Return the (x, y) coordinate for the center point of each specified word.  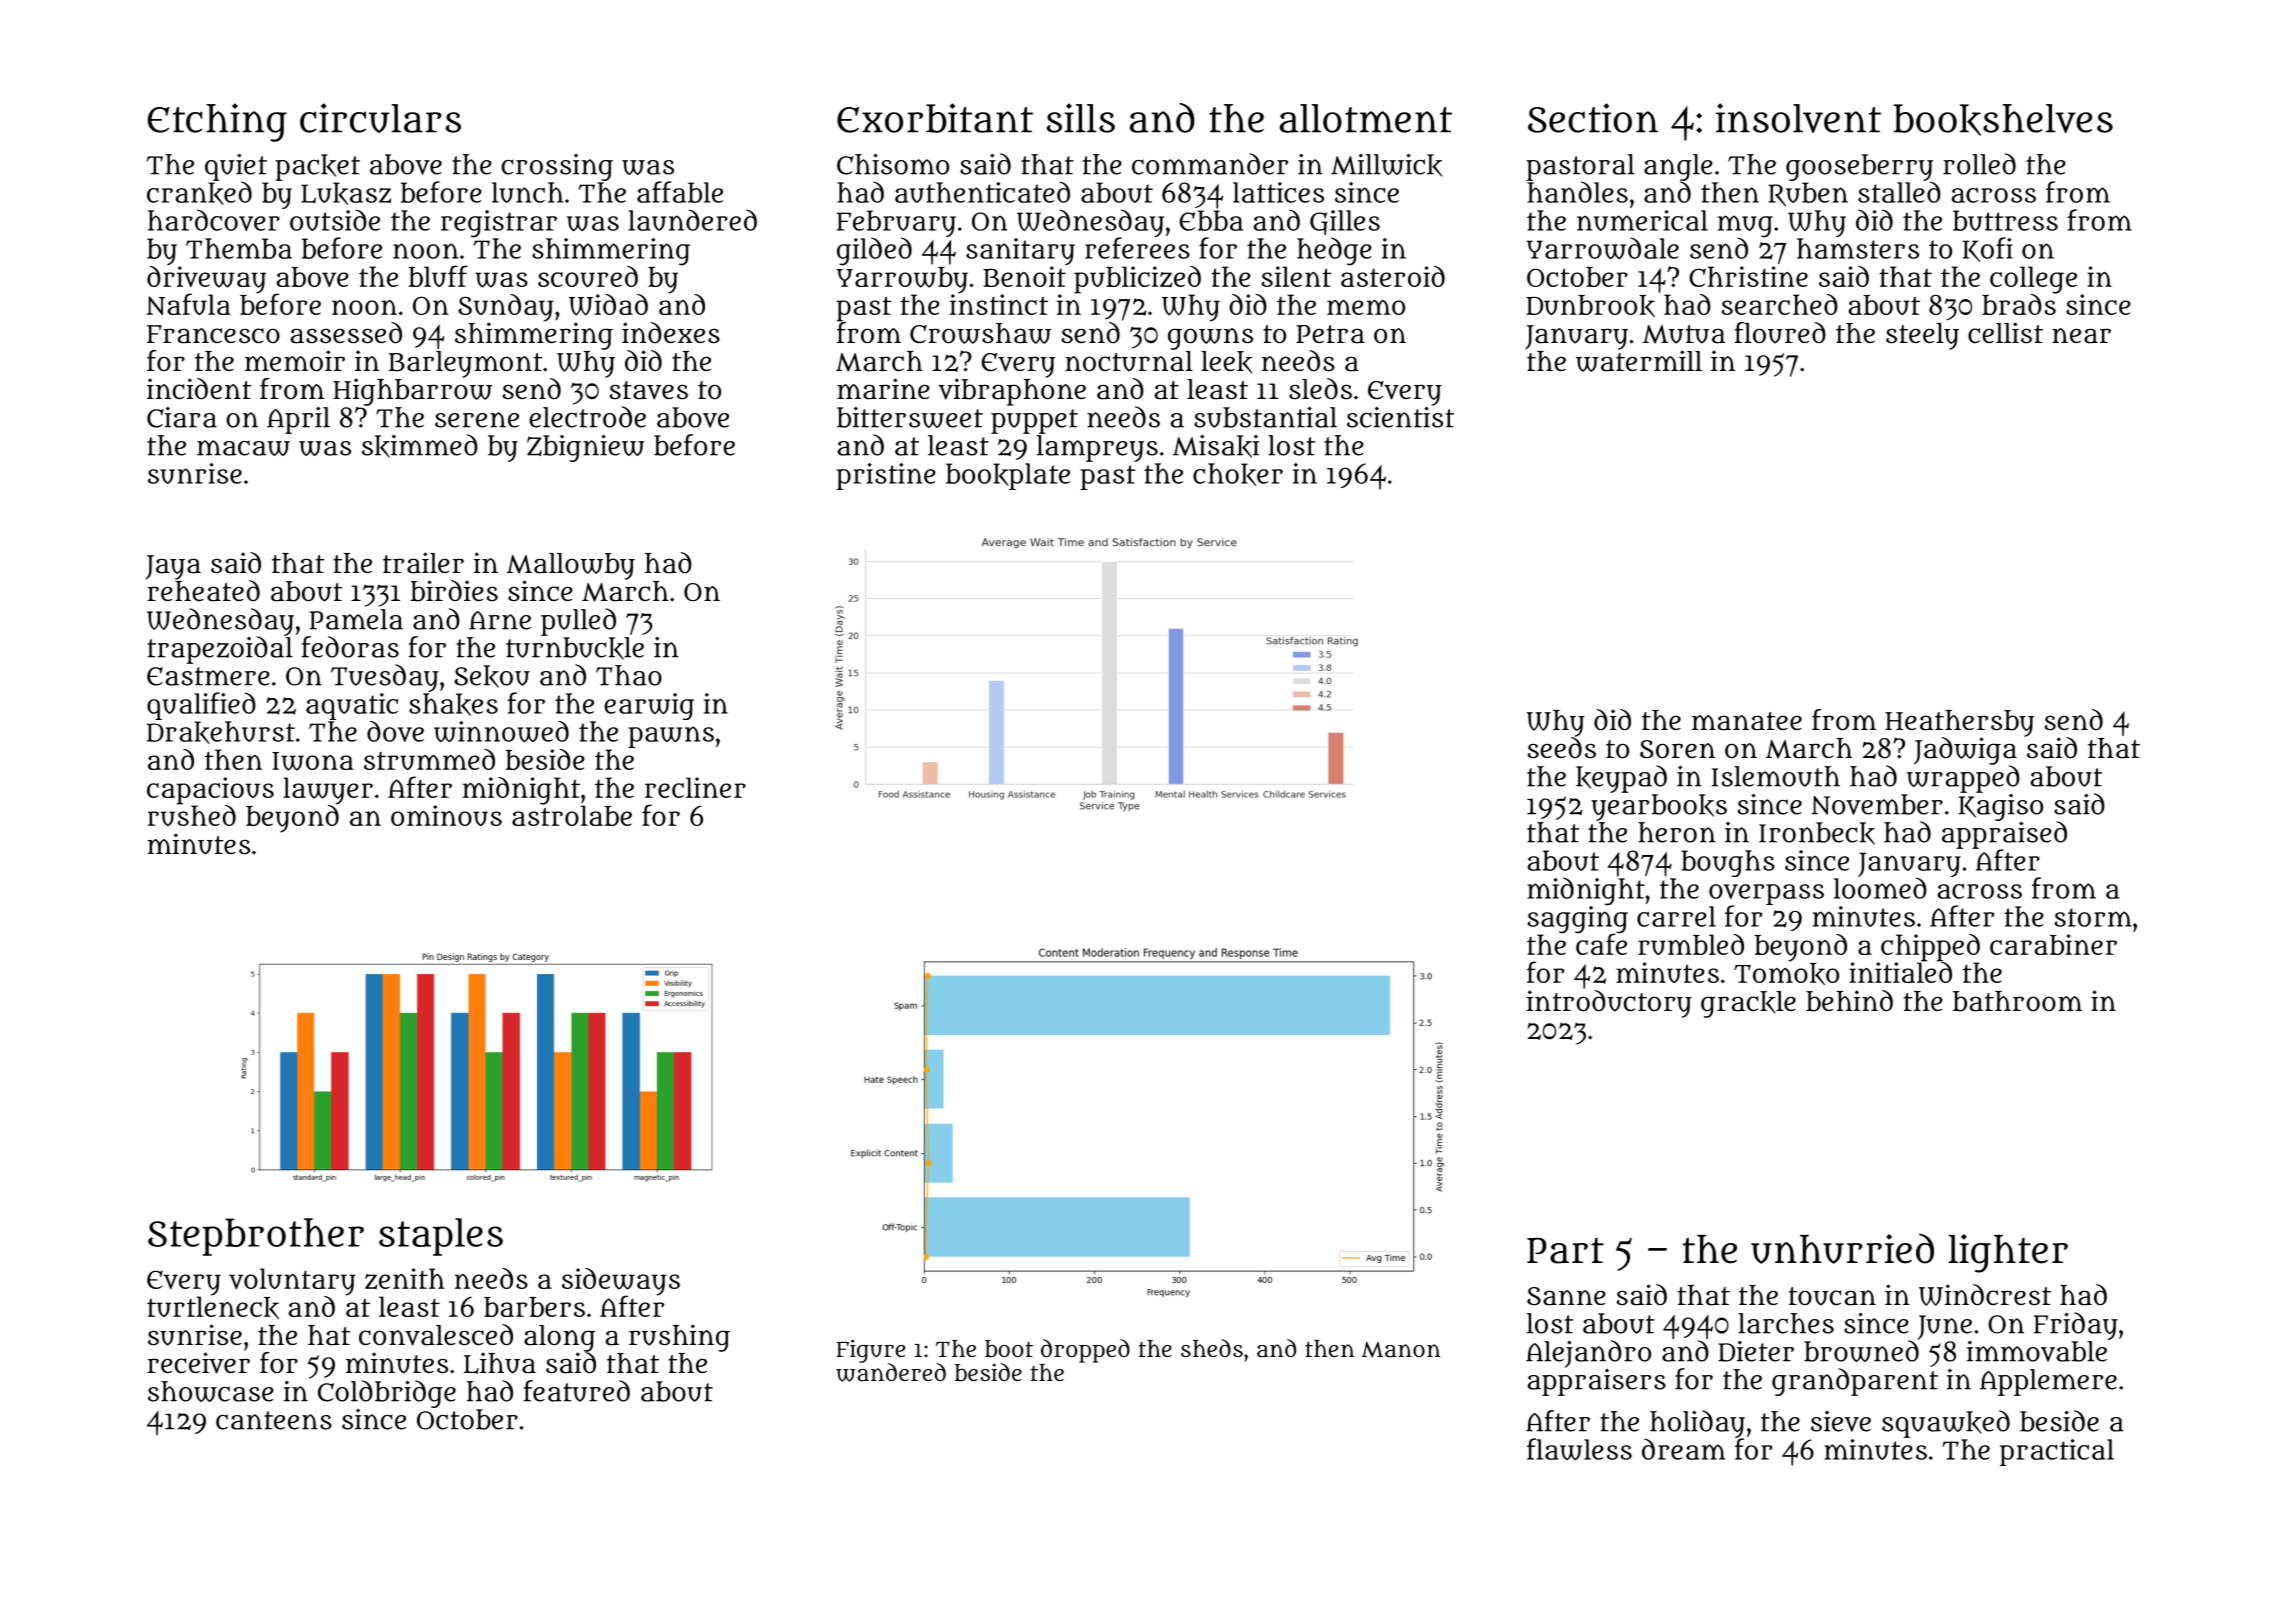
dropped (1085, 1351)
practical (2057, 1452)
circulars (380, 118)
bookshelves (2003, 120)
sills (1081, 118)
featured (576, 1391)
